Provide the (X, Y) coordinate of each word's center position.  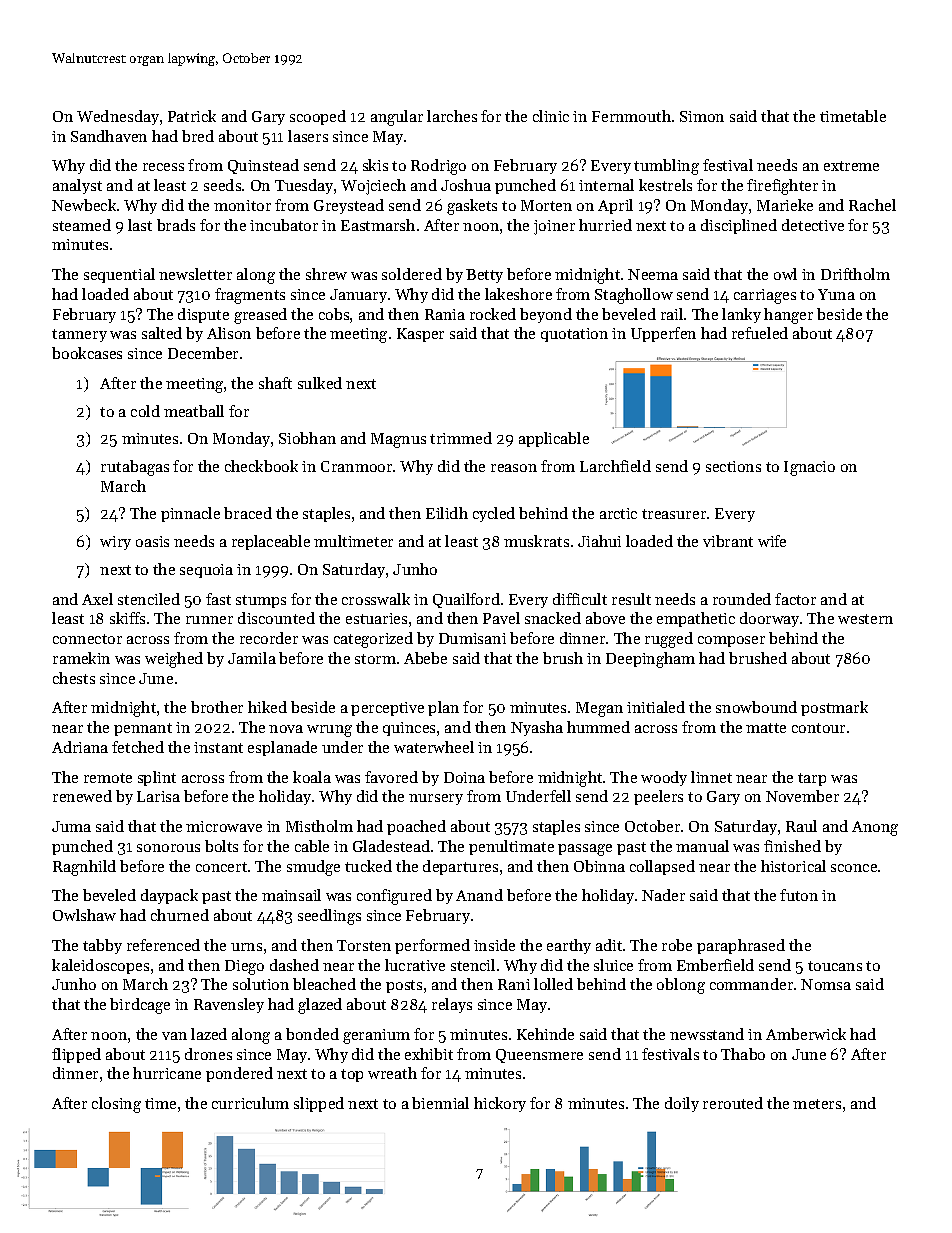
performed (432, 946)
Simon (702, 116)
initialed (656, 707)
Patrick (192, 116)
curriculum (250, 1103)
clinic (551, 116)
